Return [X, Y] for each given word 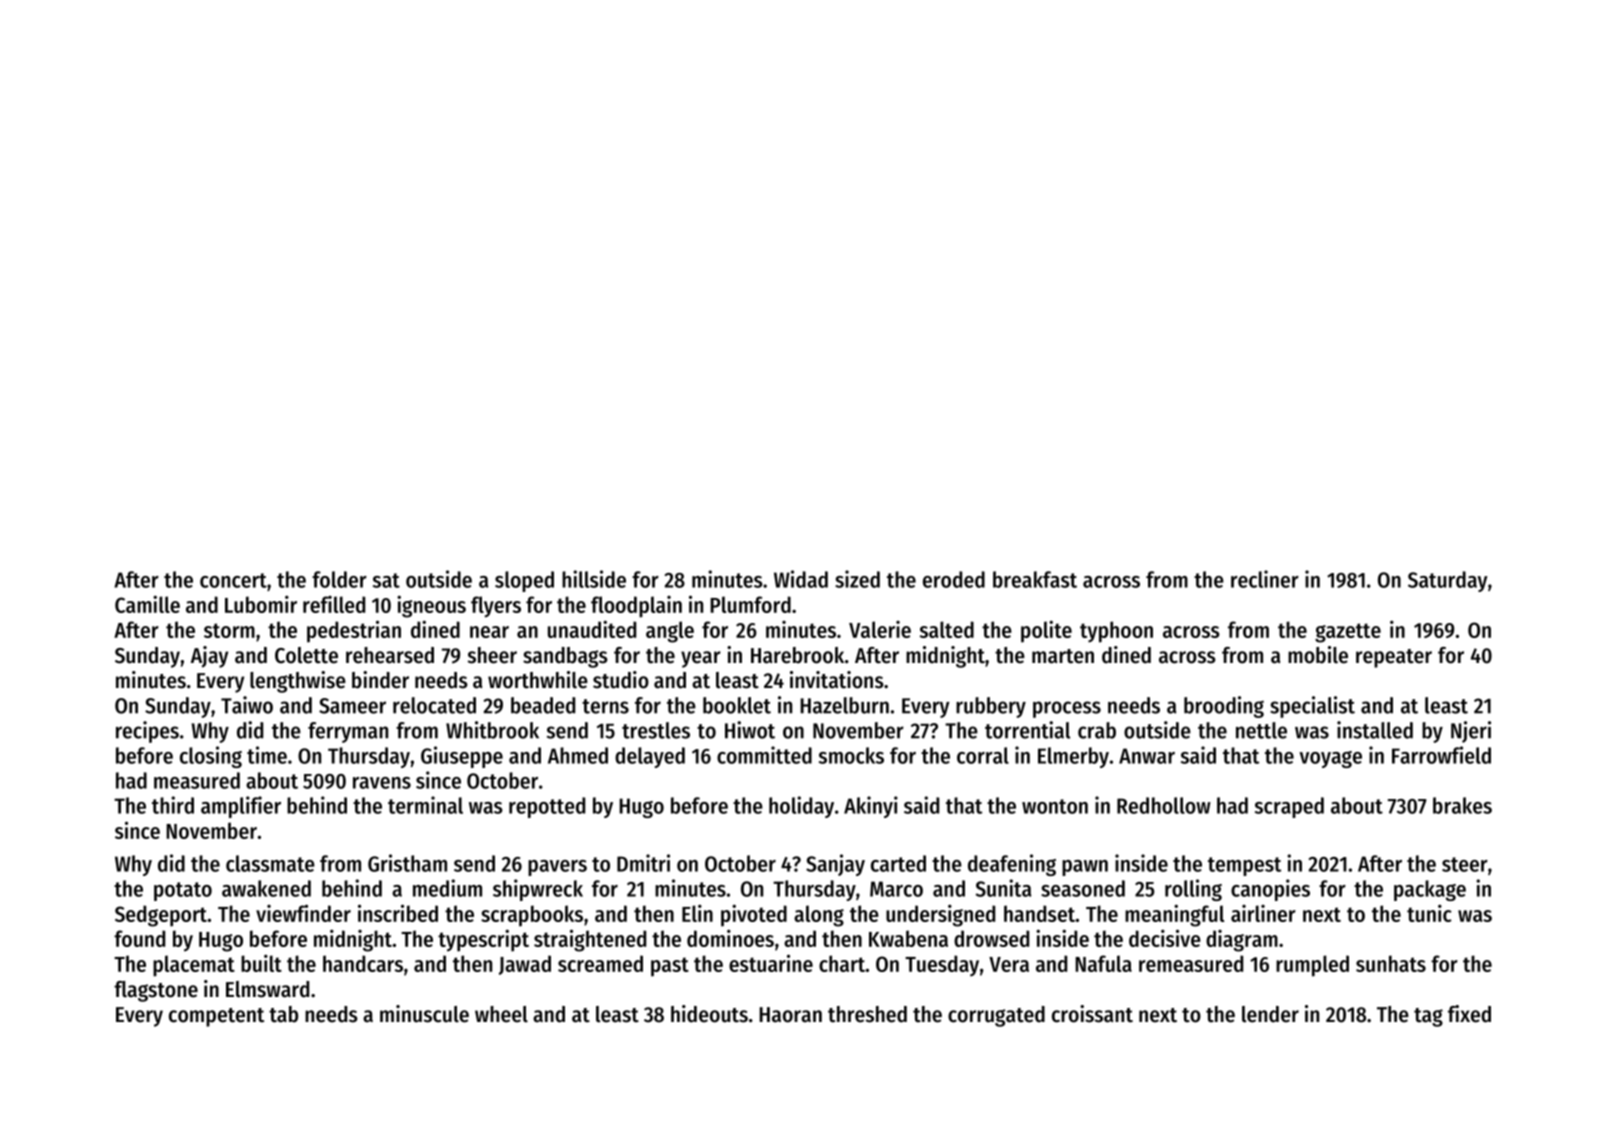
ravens [382, 783]
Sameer [352, 706]
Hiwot [750, 730]
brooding [1224, 707]
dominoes [730, 938]
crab [1097, 730]
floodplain [636, 607]
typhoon [1116, 632]
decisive [1165, 938]
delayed [650, 757]
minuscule [424, 1014]
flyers [496, 607]
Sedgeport [161, 916]
